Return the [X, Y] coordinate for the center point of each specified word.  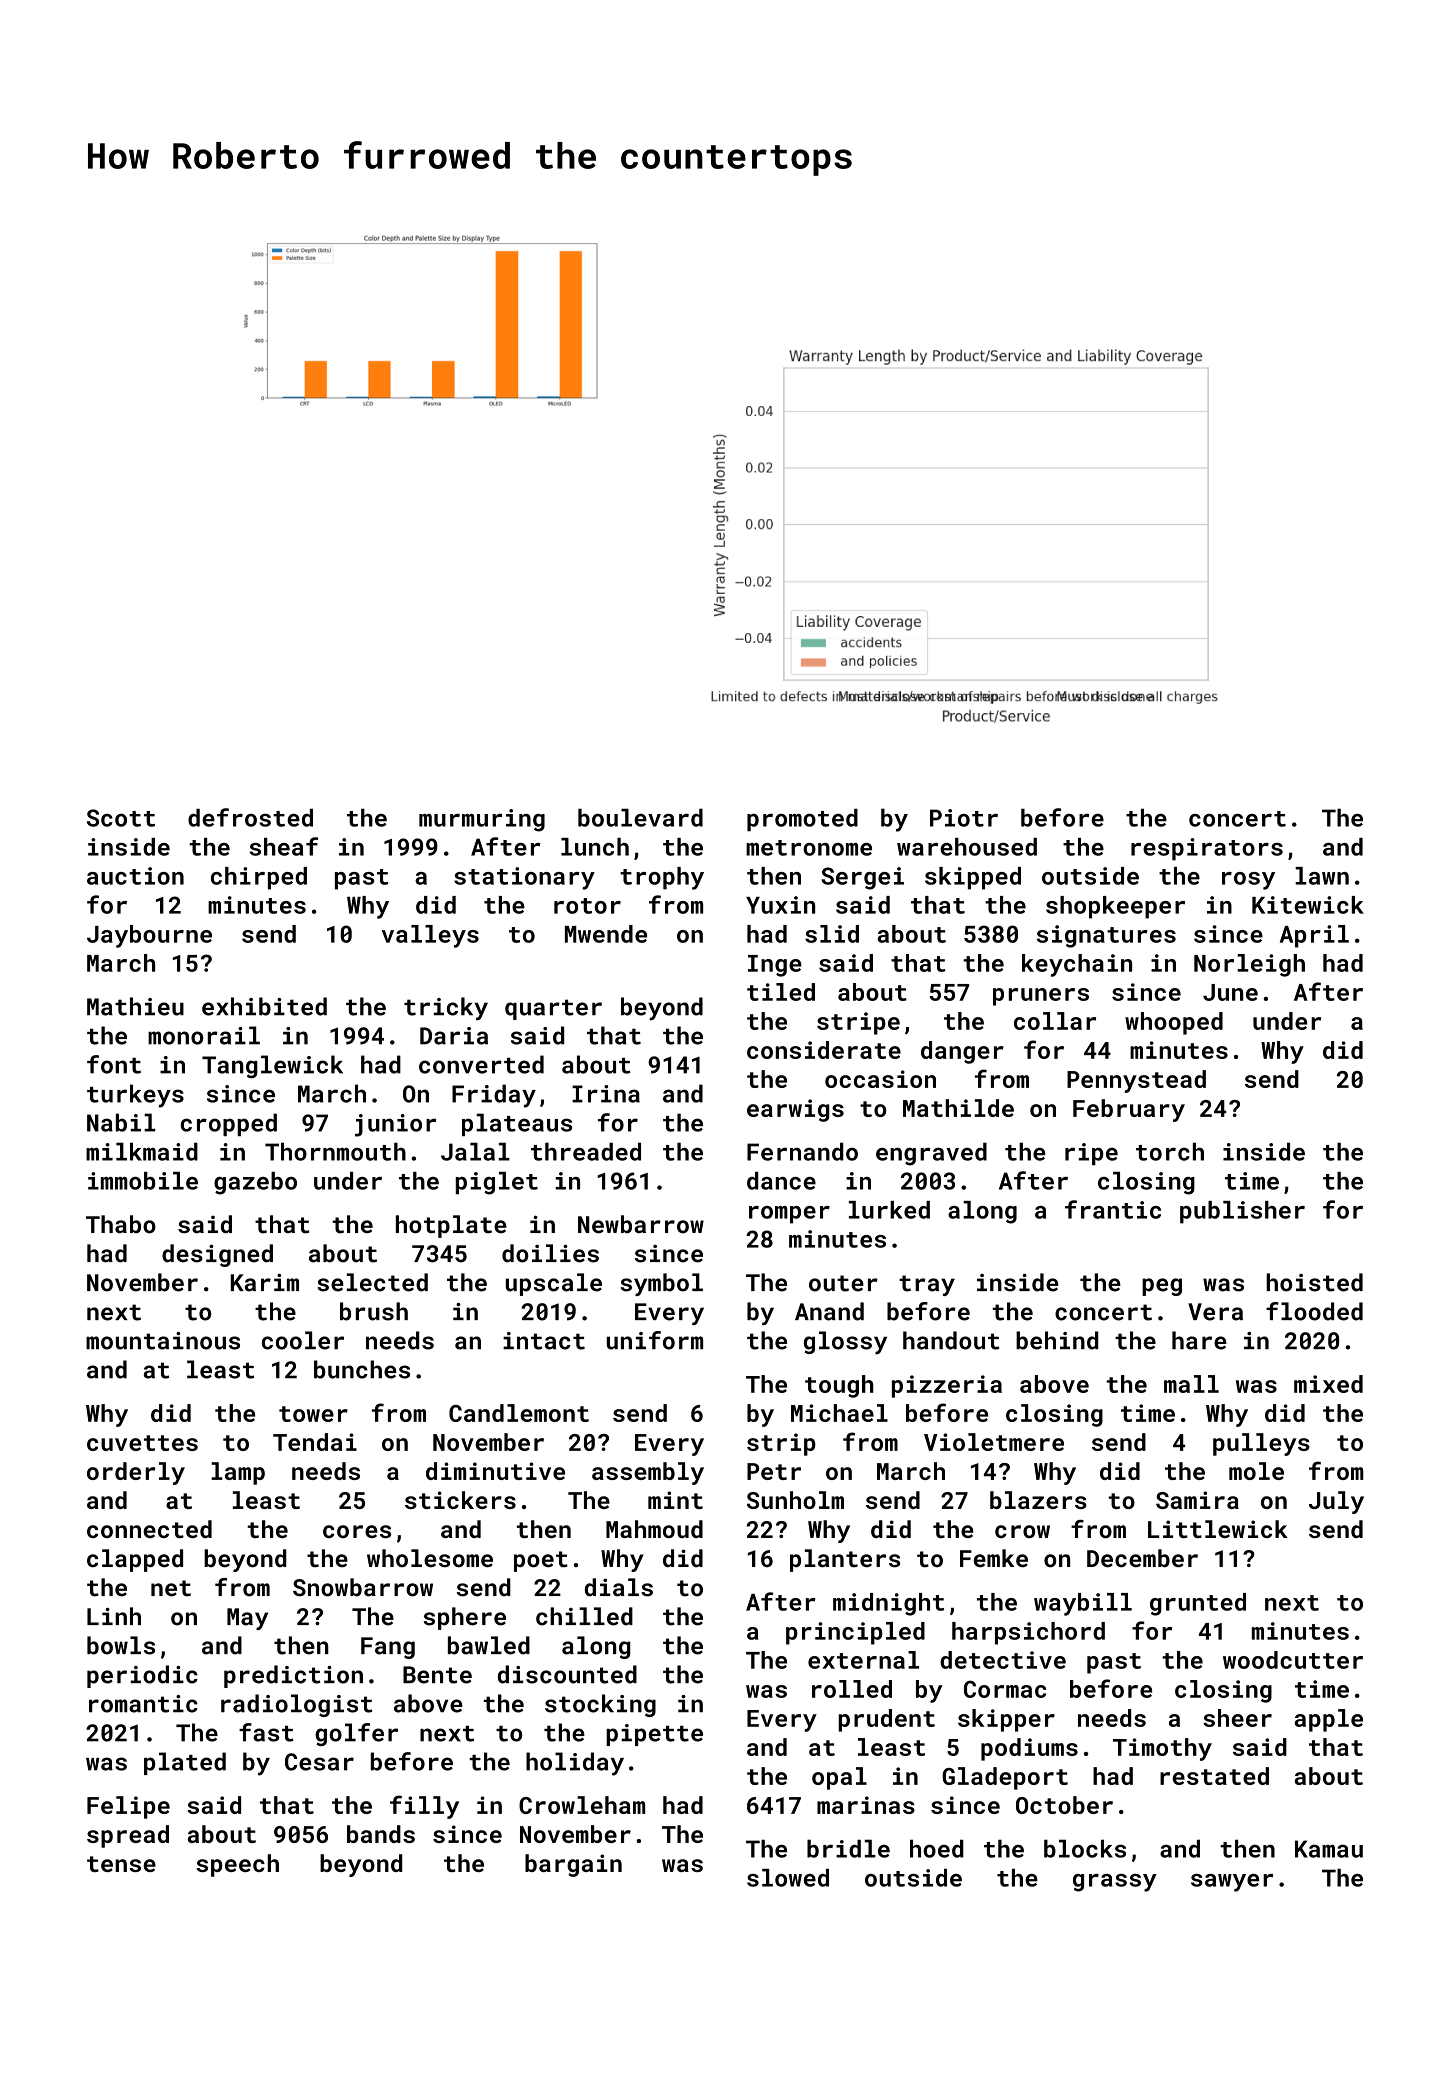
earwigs [795, 1110]
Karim [265, 1283]
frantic [1113, 1209]
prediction [293, 1676]
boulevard [640, 818]
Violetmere [994, 1442]
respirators [1207, 849]
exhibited [264, 1006]
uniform [655, 1340]
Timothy [1162, 1749]
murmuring [482, 820]
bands [381, 1834]
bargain [573, 1865]
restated [1214, 1776]
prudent [886, 1720]
